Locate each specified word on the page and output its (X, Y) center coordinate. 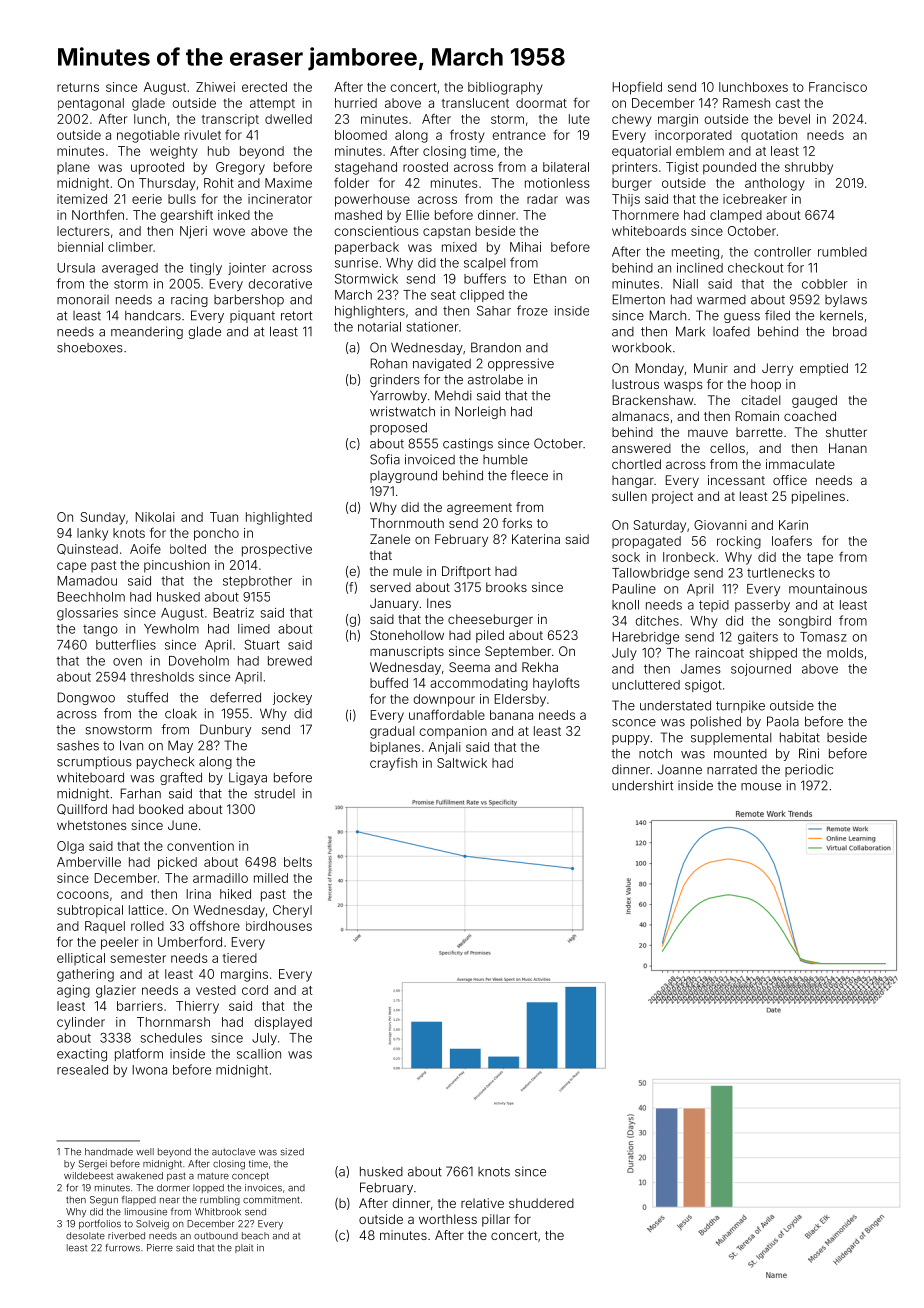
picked (177, 863)
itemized (82, 199)
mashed (358, 215)
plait (244, 1248)
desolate (85, 1236)
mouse (761, 787)
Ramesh (746, 103)
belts (298, 862)
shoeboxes (90, 348)
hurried (356, 103)
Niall (685, 284)
